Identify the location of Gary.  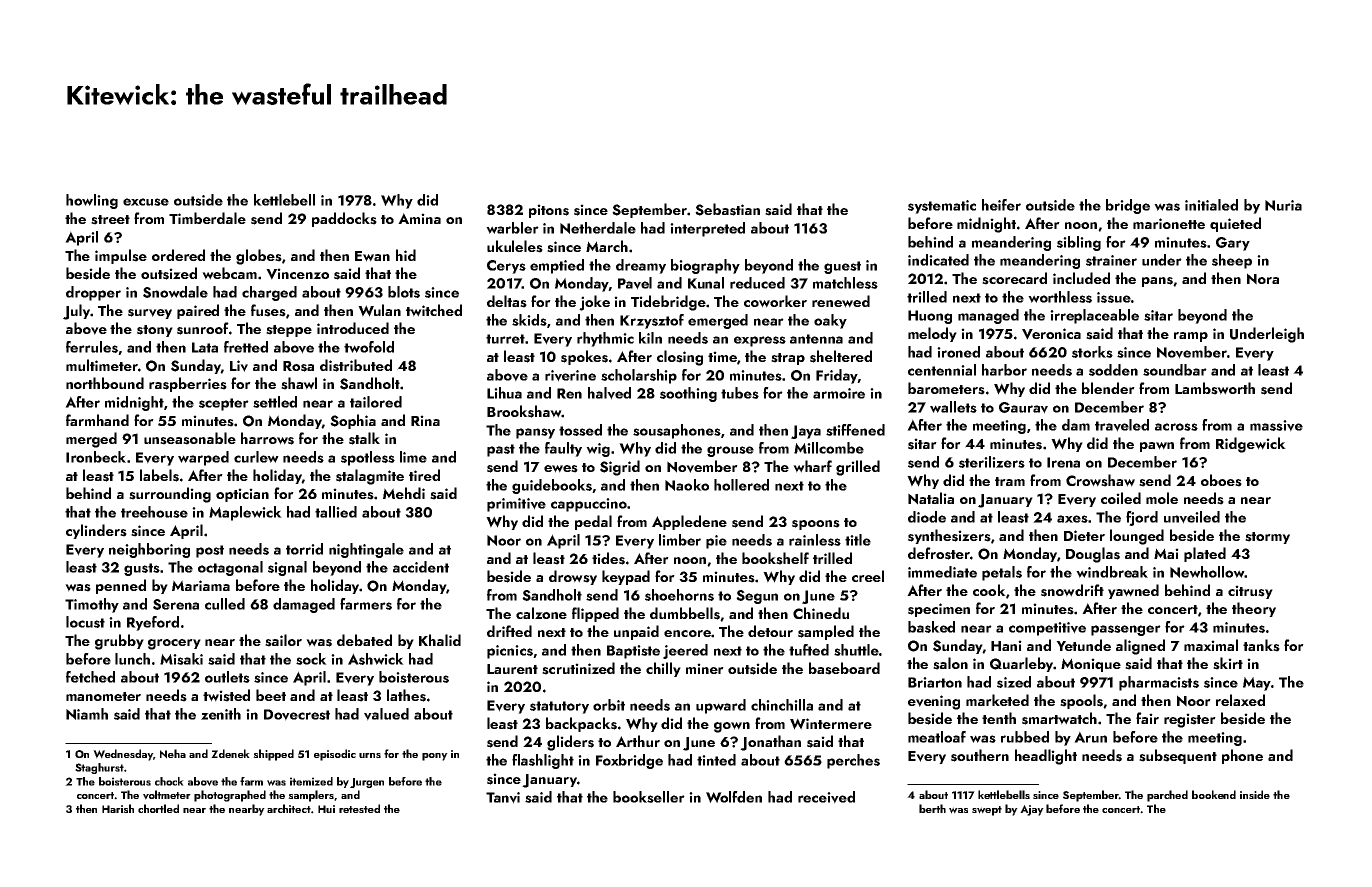
(1233, 244).
